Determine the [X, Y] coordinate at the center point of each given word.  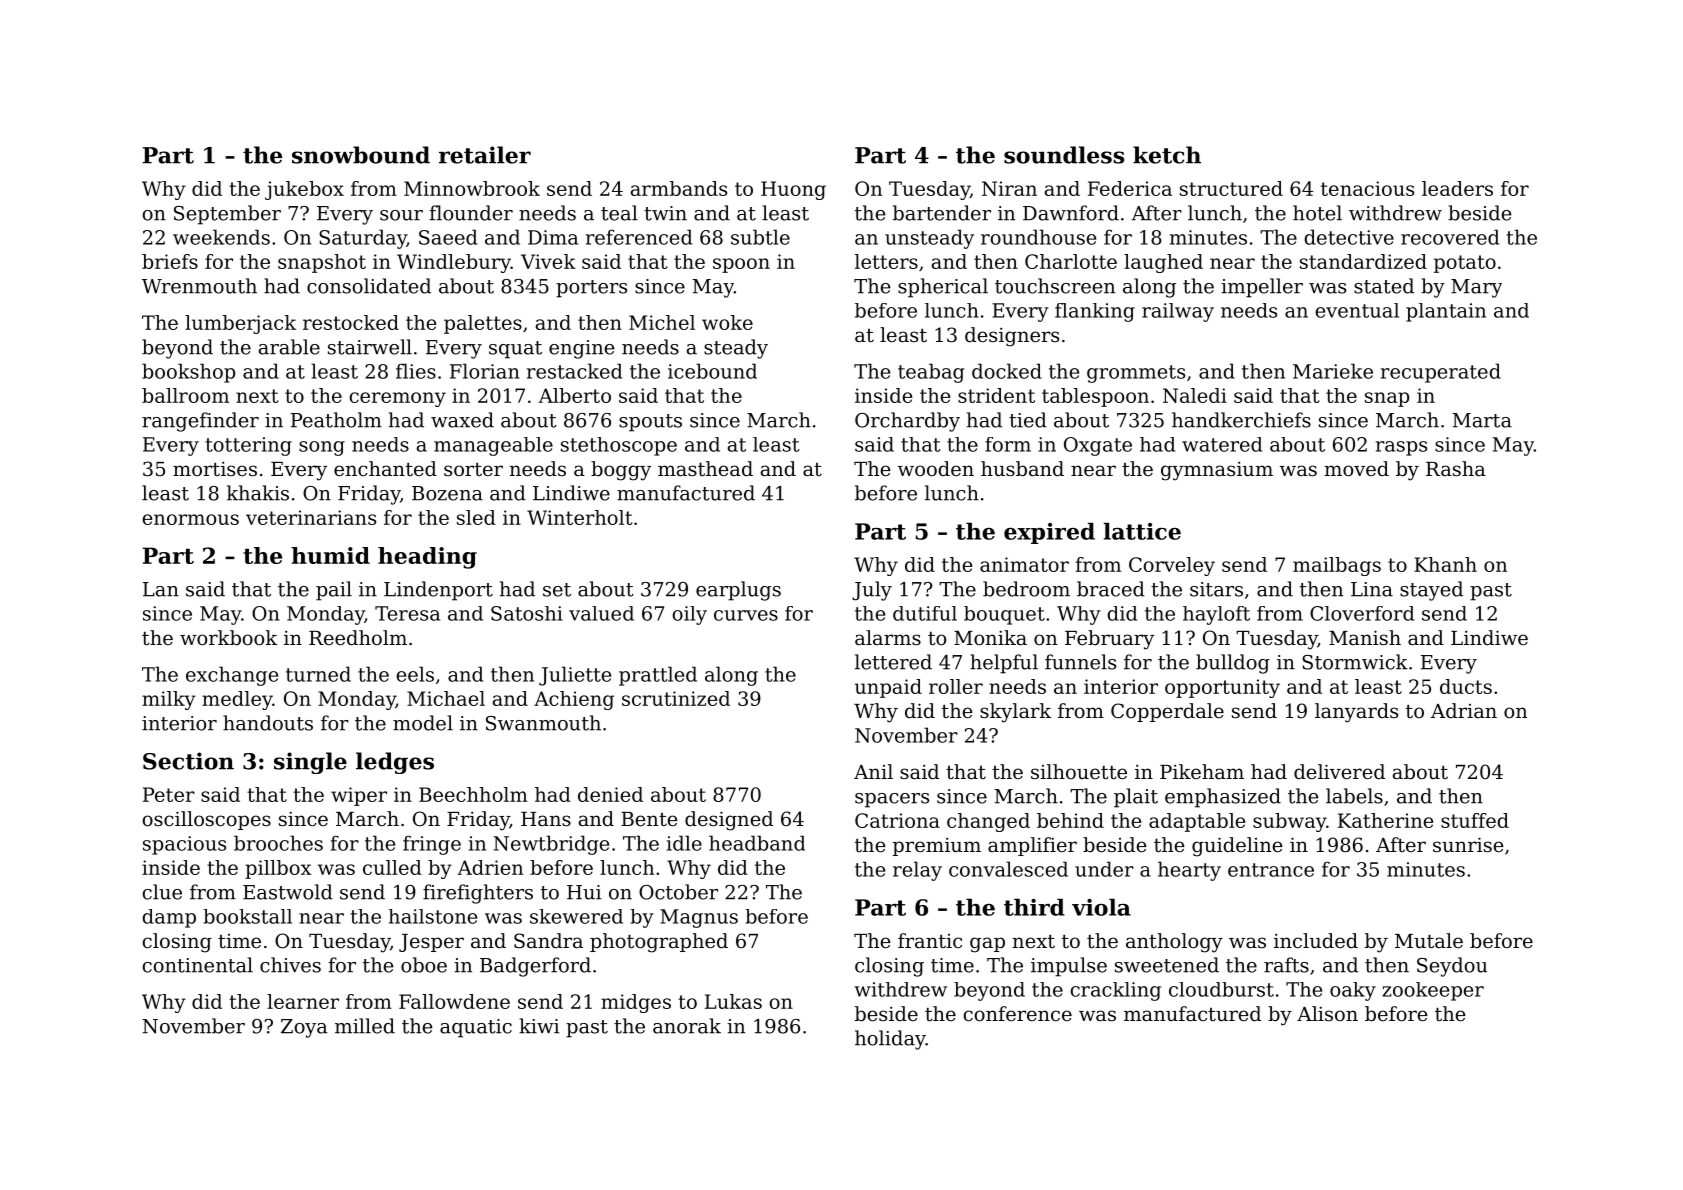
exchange [232, 676]
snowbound [361, 155]
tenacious [1367, 188]
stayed [1431, 591]
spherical [943, 288]
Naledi [1195, 395]
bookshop [188, 373]
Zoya [304, 1028]
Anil [873, 771]
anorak [687, 1026]
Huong [793, 190]
